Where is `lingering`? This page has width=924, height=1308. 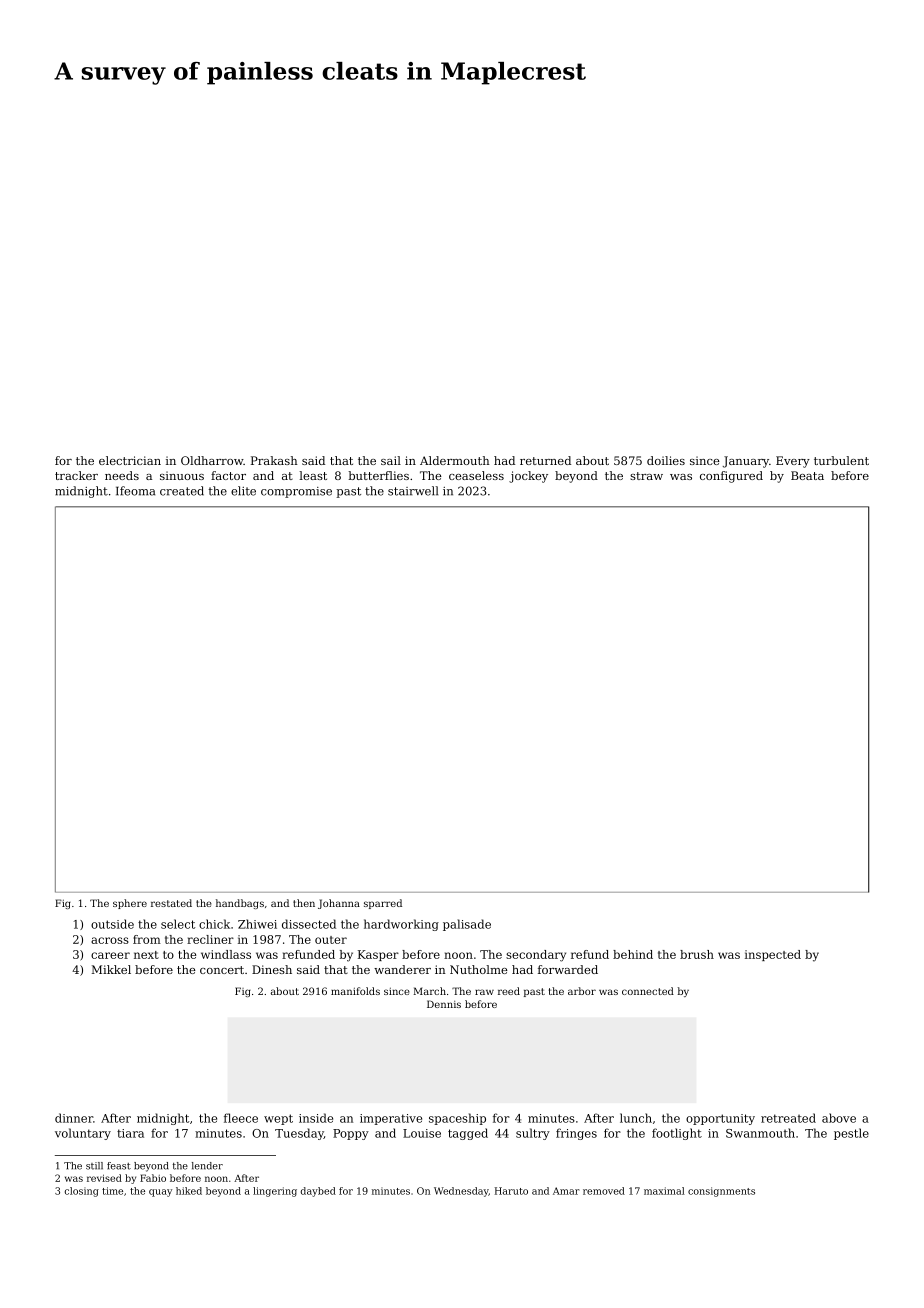 lingering is located at coordinates (275, 1192).
